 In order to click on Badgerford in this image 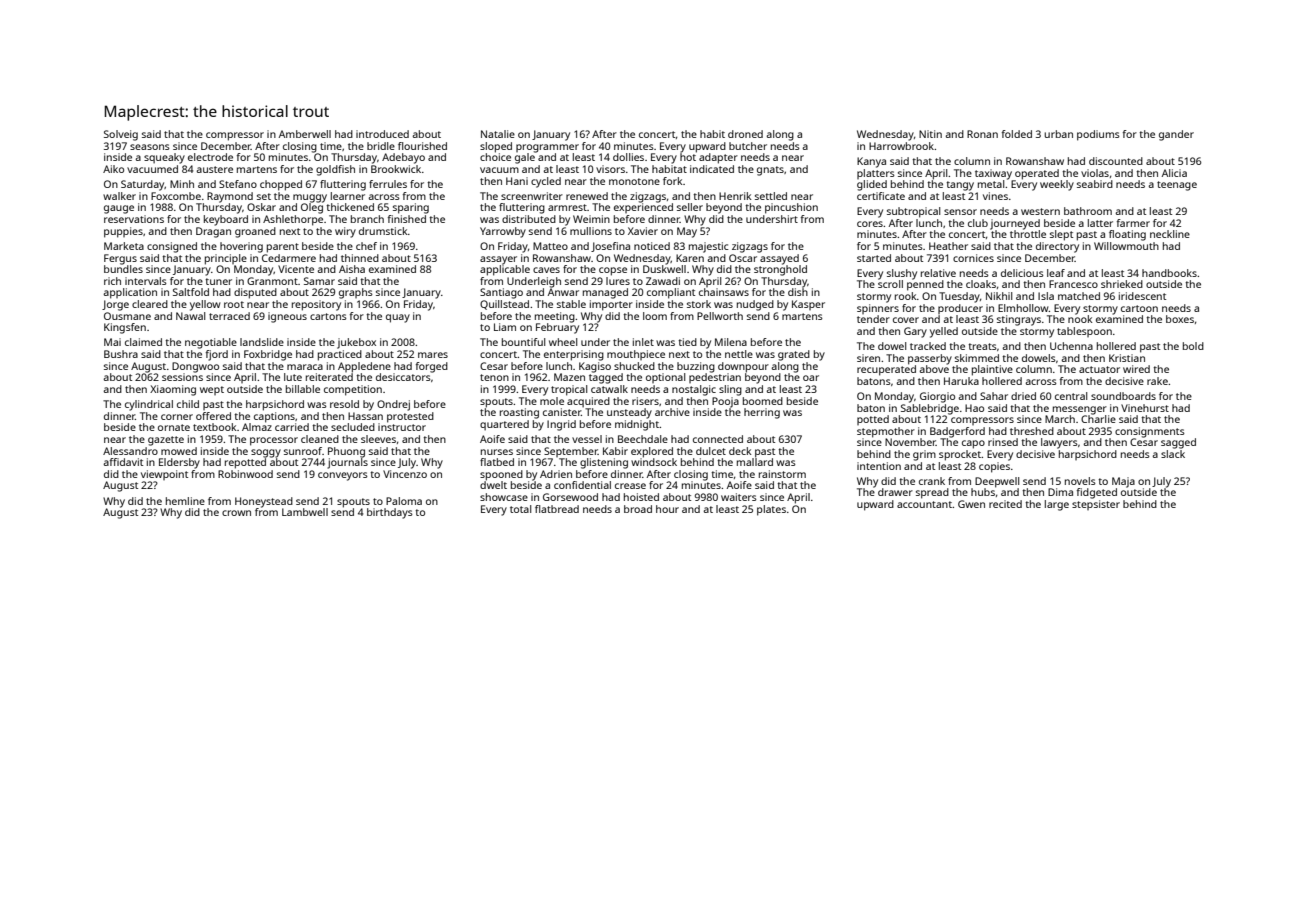, I will do `click(957, 432)`.
